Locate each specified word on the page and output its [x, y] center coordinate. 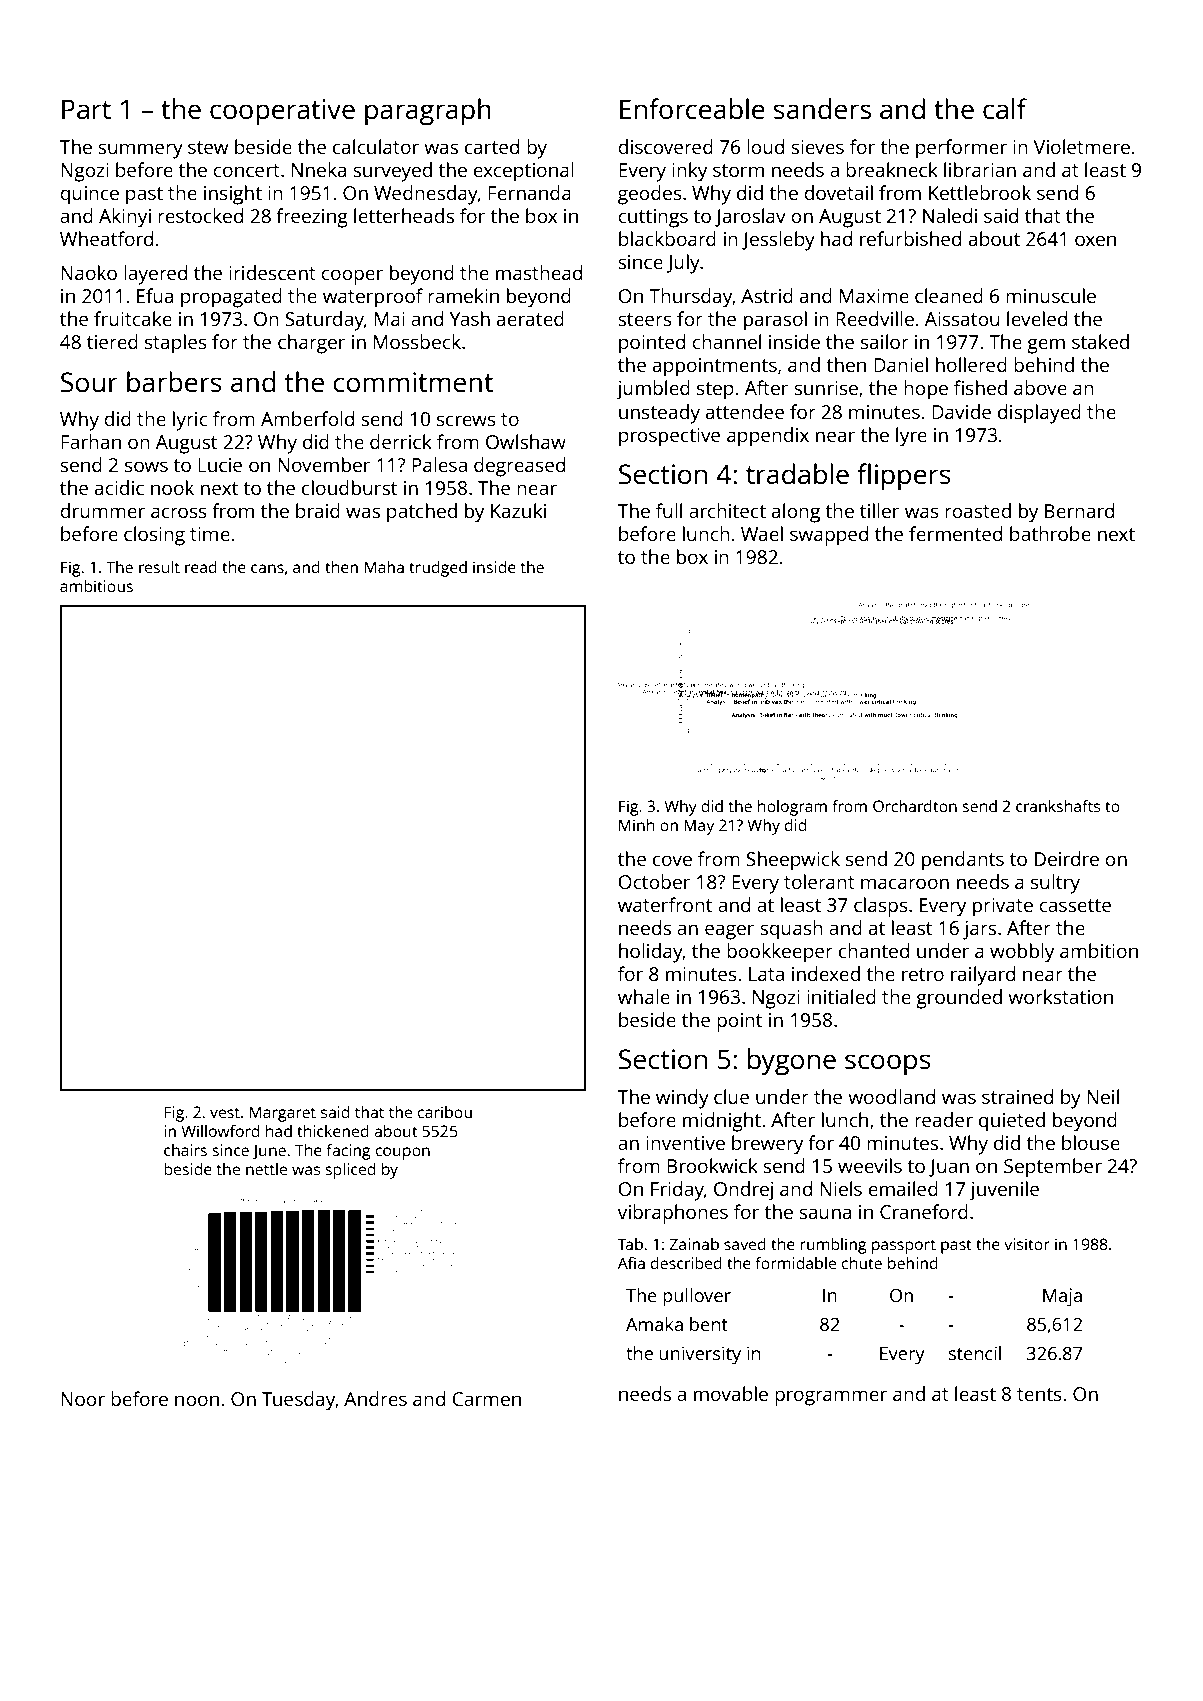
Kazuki [518, 510]
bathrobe [1050, 533]
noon [197, 1400]
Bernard [1079, 510]
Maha [384, 567]
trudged [438, 569]
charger [311, 344]
